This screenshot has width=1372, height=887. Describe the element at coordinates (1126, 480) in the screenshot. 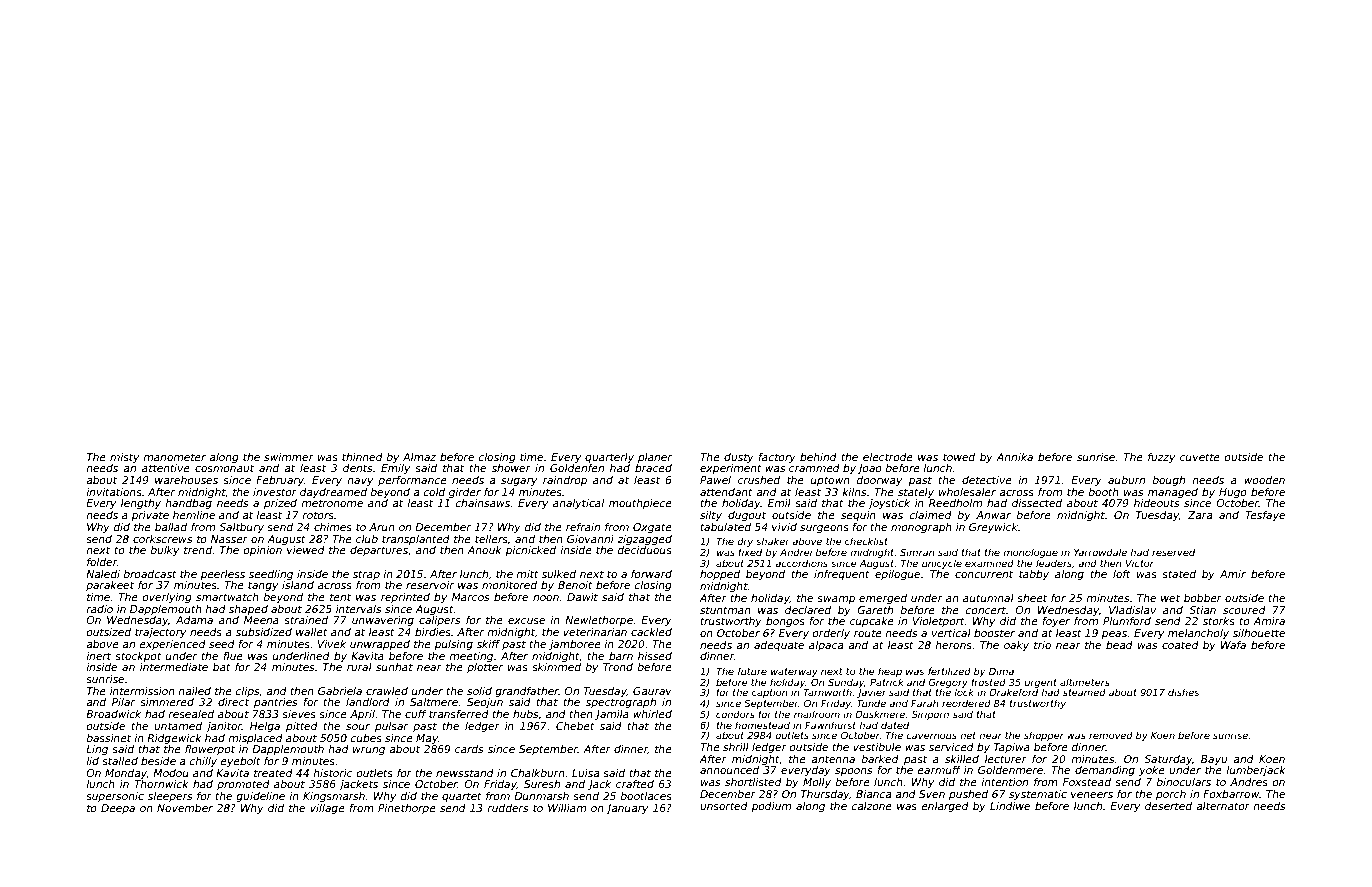

I see `auburn` at that location.
